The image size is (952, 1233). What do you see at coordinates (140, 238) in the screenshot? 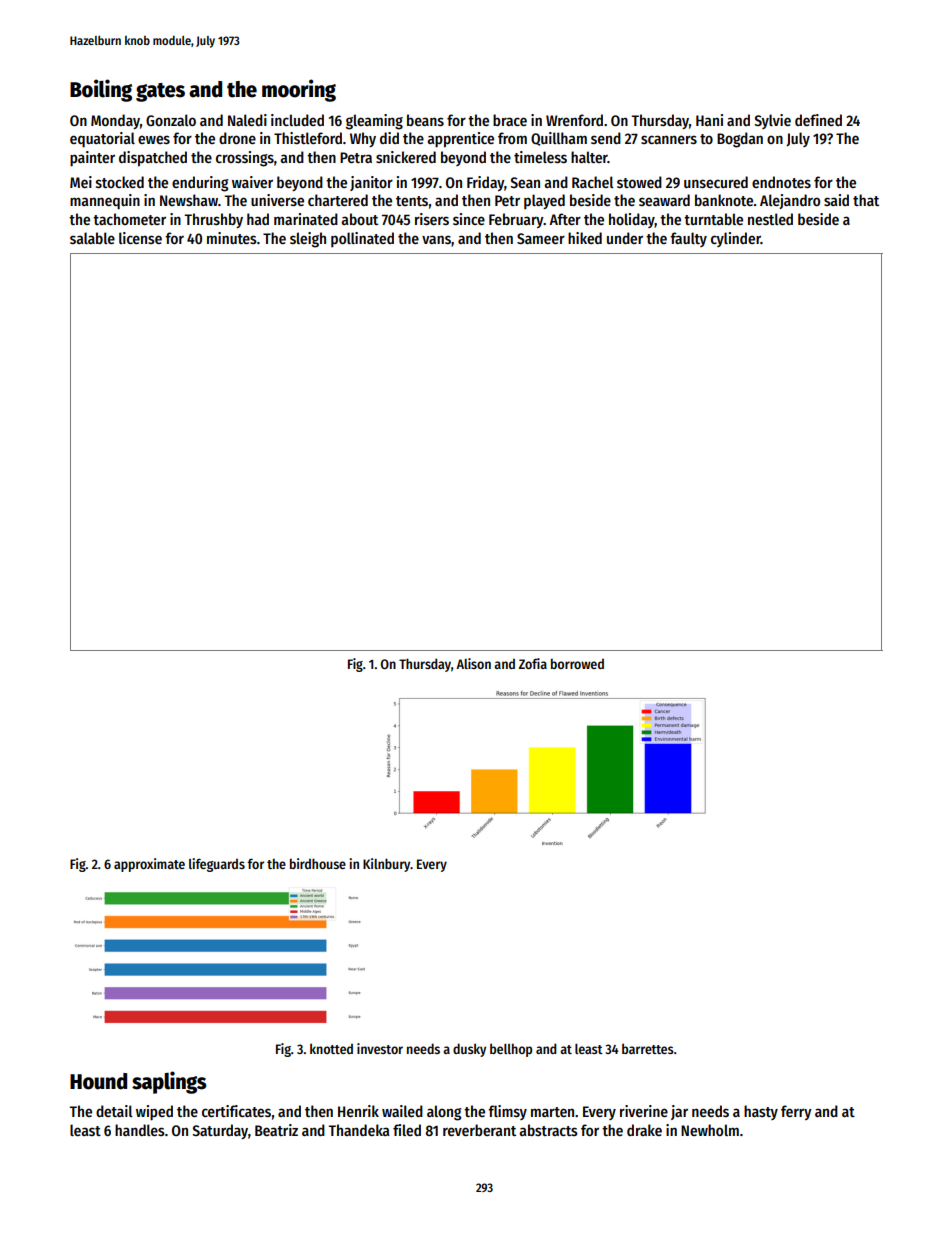
I see `license` at bounding box center [140, 238].
